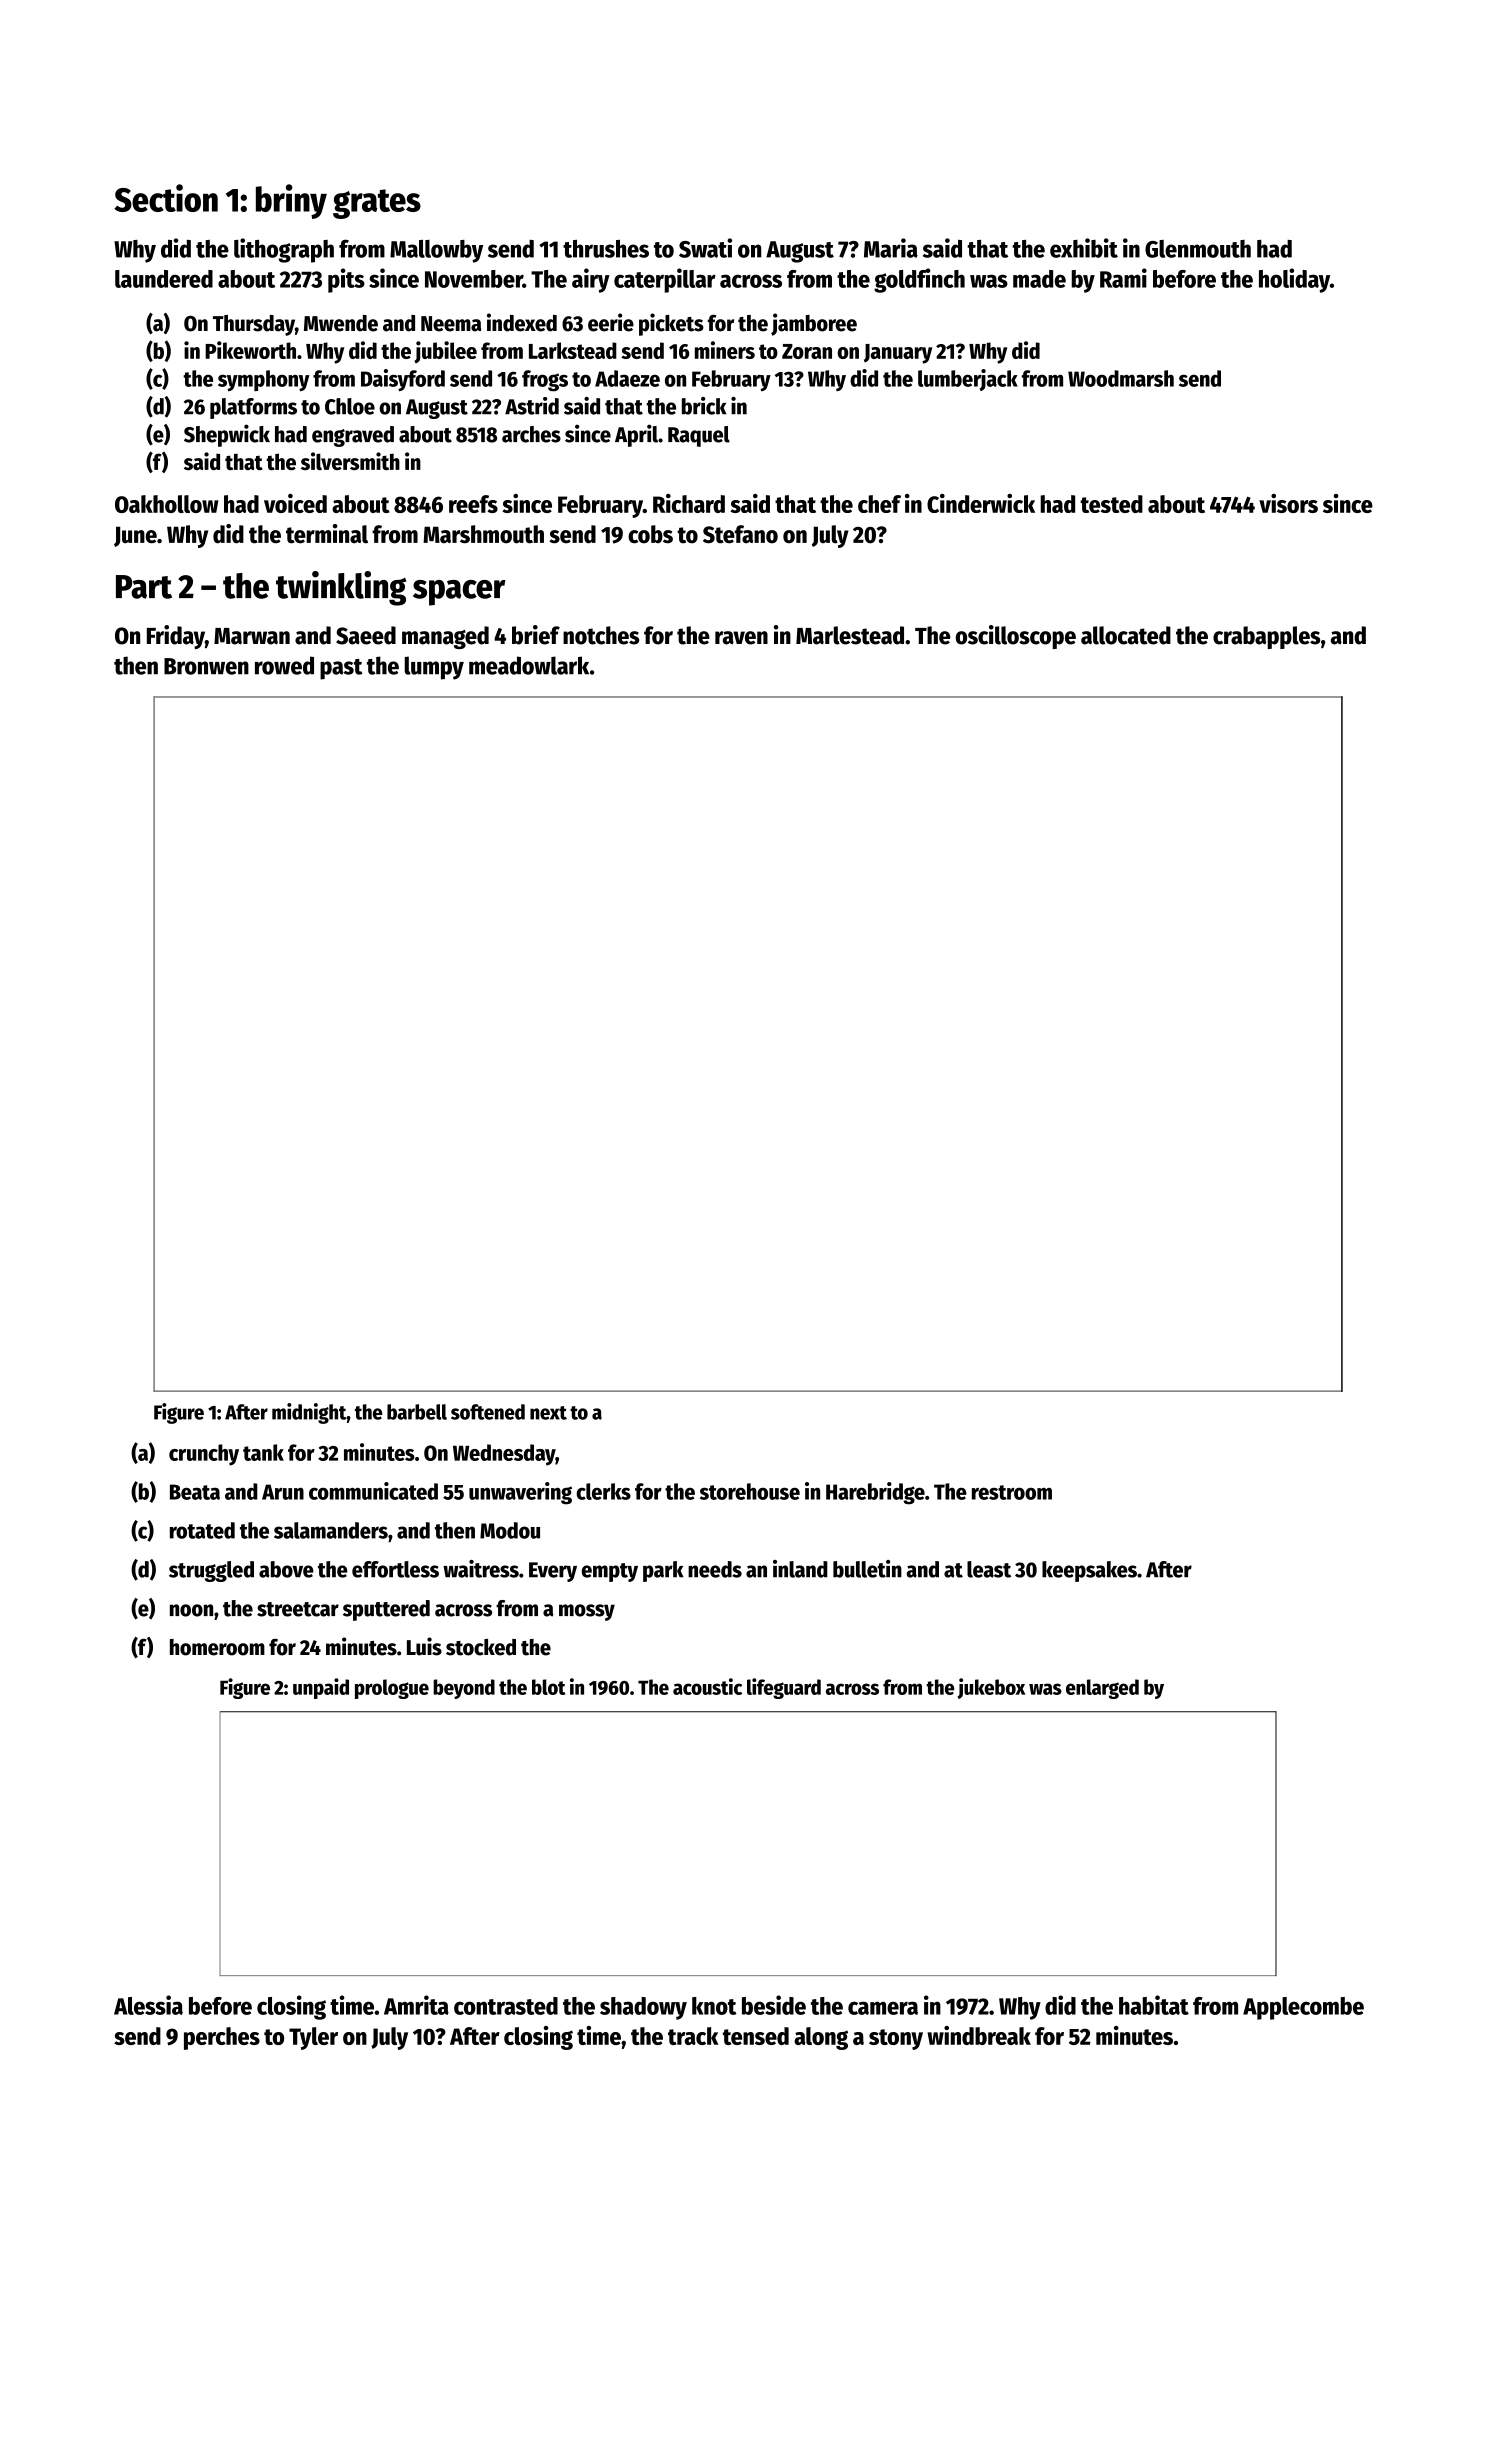 The height and width of the screenshot is (2464, 1496). Describe the element at coordinates (313, 2038) in the screenshot. I see `Tyler` at that location.
